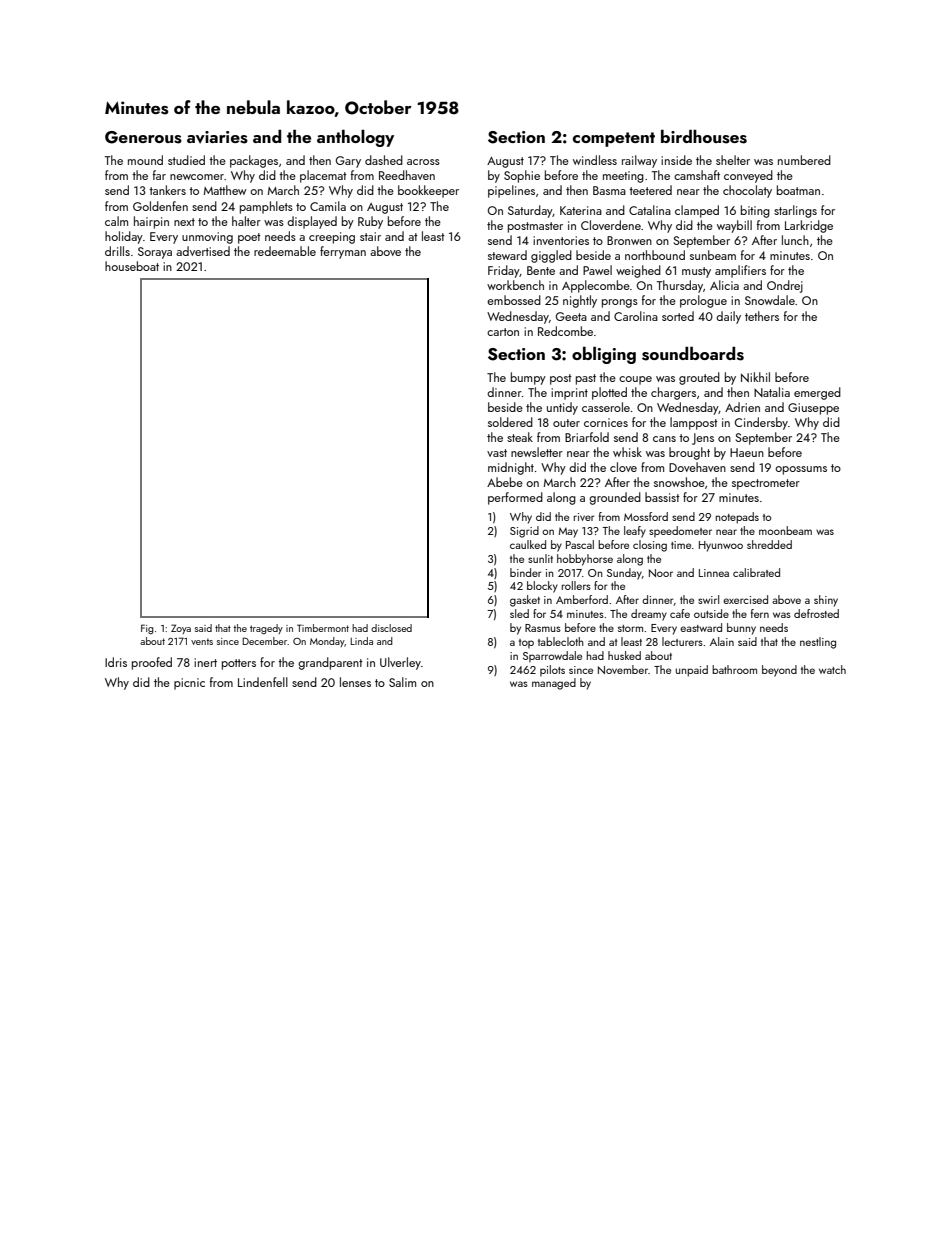  What do you see at coordinates (189, 684) in the image?
I see `picnic` at bounding box center [189, 684].
